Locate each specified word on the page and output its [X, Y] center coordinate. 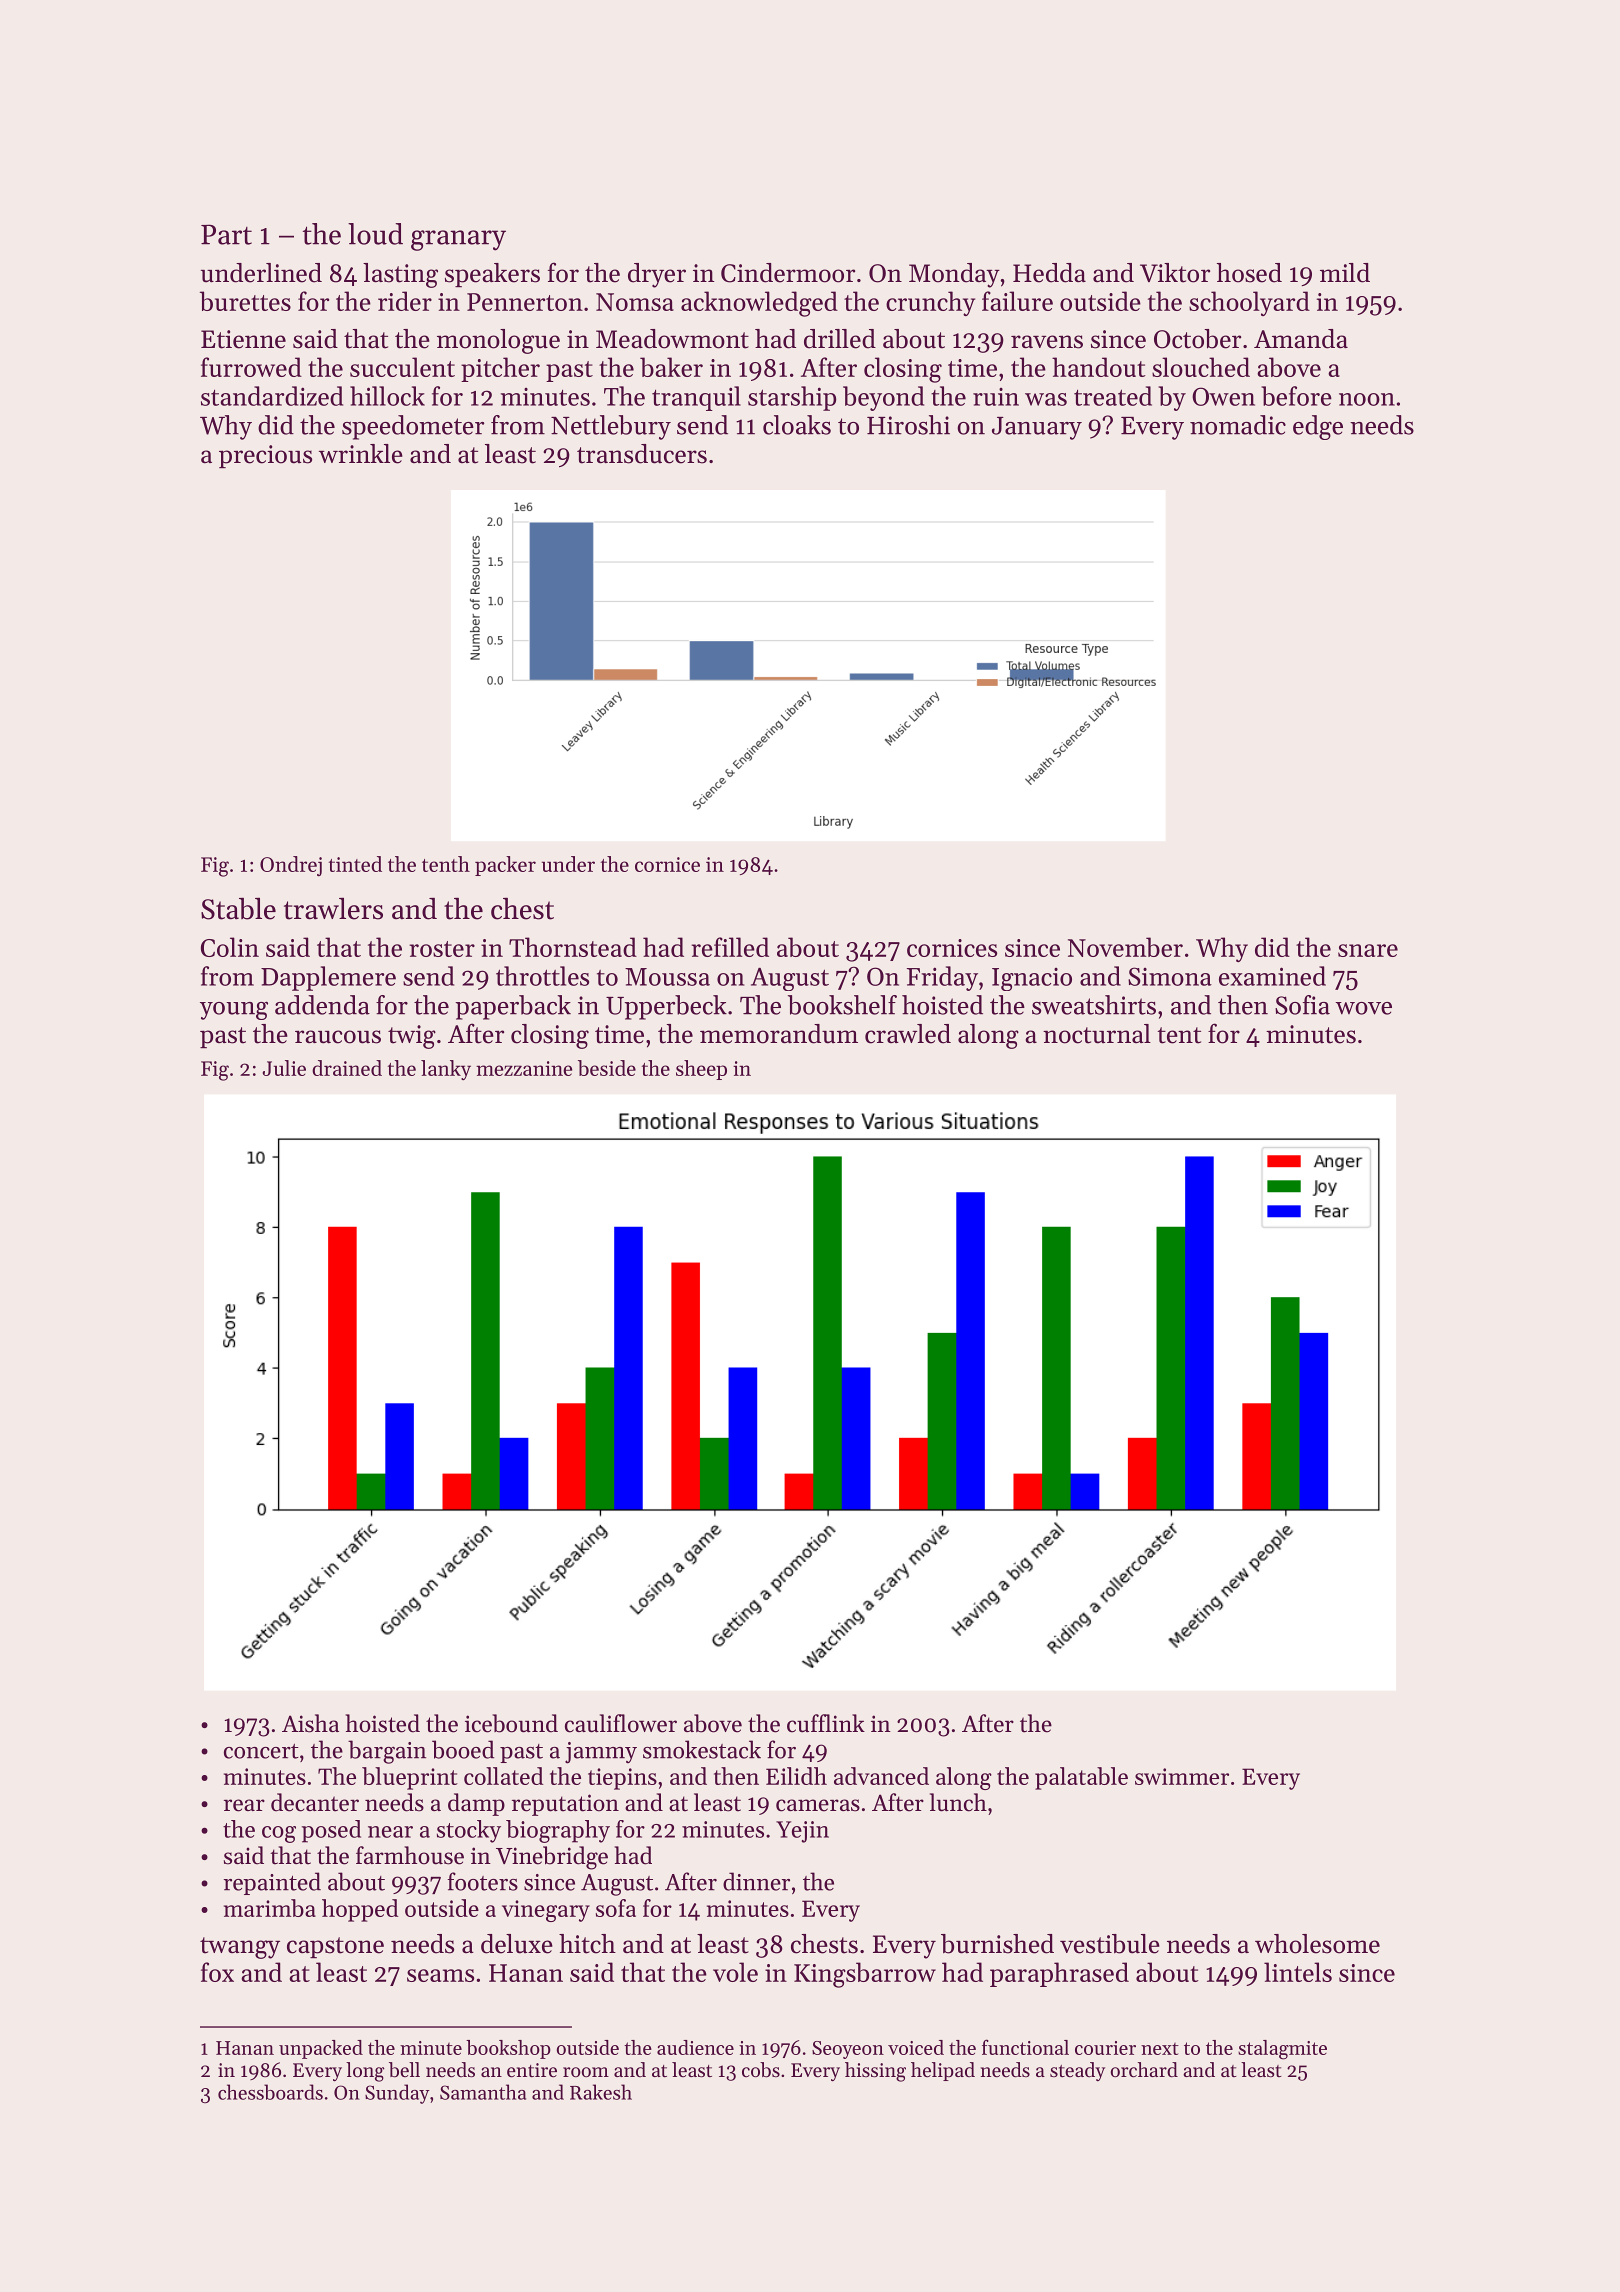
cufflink [826, 1723]
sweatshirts [1094, 1005]
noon [1367, 399]
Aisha [310, 1723]
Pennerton [525, 302]
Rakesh [601, 2092]
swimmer [1182, 1776]
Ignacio [1032, 979]
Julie [284, 1068]
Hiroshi [908, 425]
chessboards [270, 2092]
